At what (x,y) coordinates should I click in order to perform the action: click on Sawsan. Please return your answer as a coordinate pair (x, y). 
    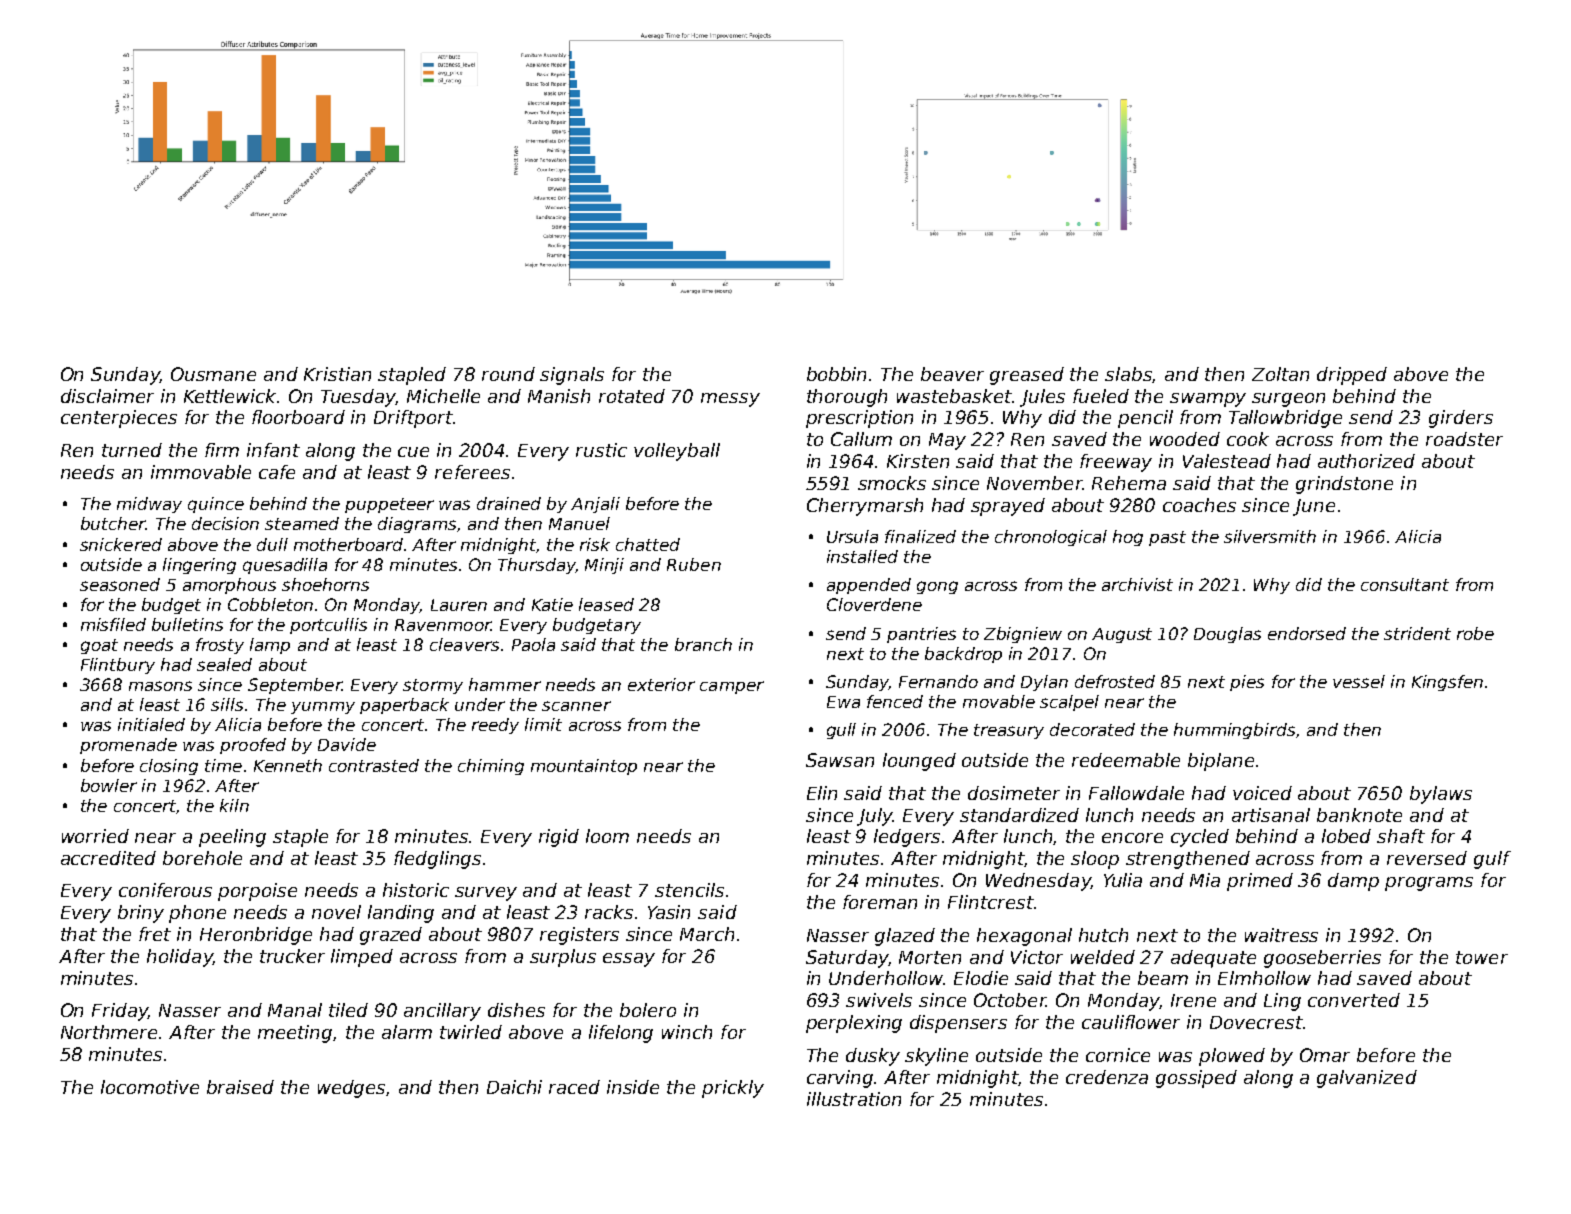
    Looking at the image, I should click on (840, 760).
